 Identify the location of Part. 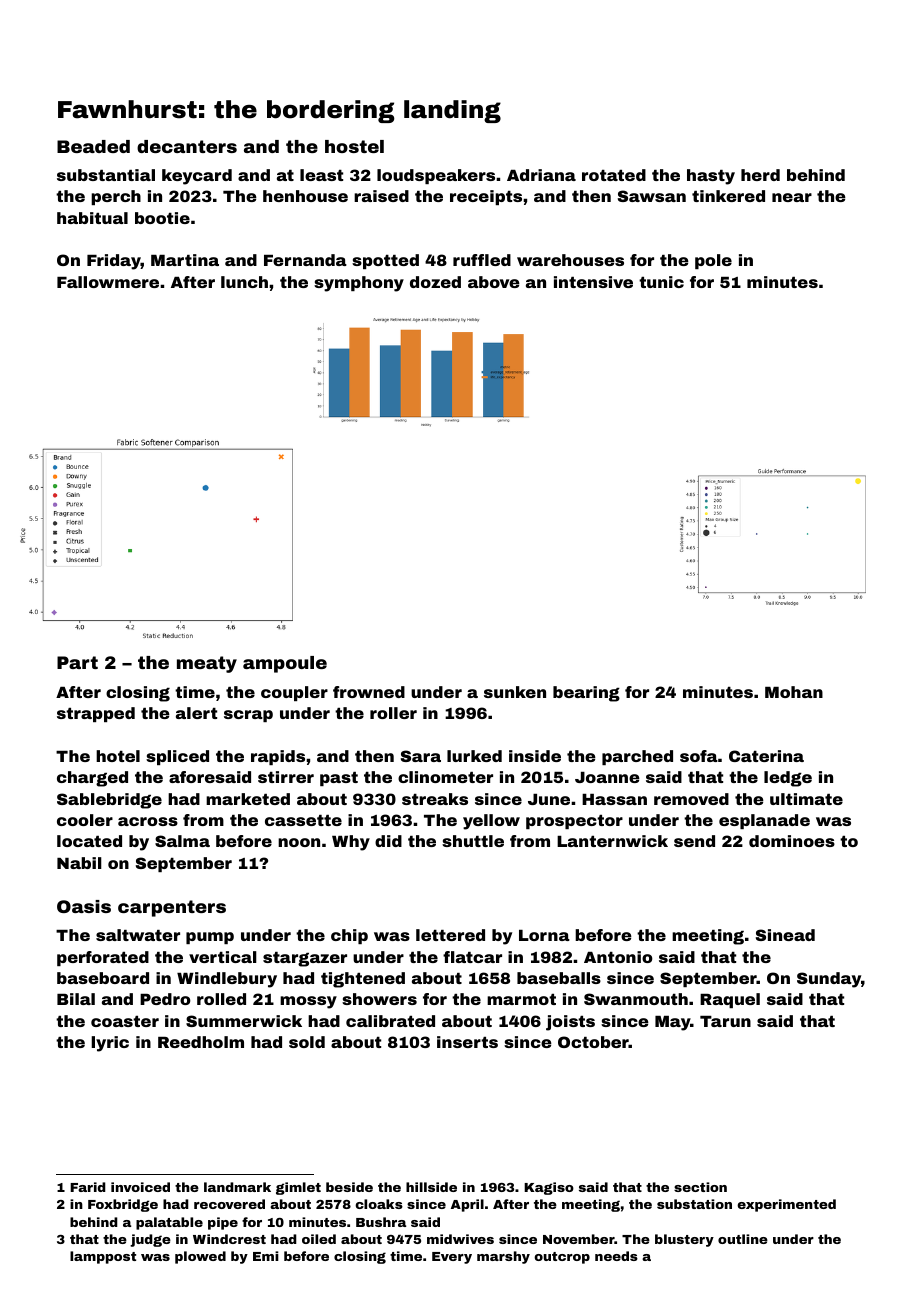
(77, 662).
